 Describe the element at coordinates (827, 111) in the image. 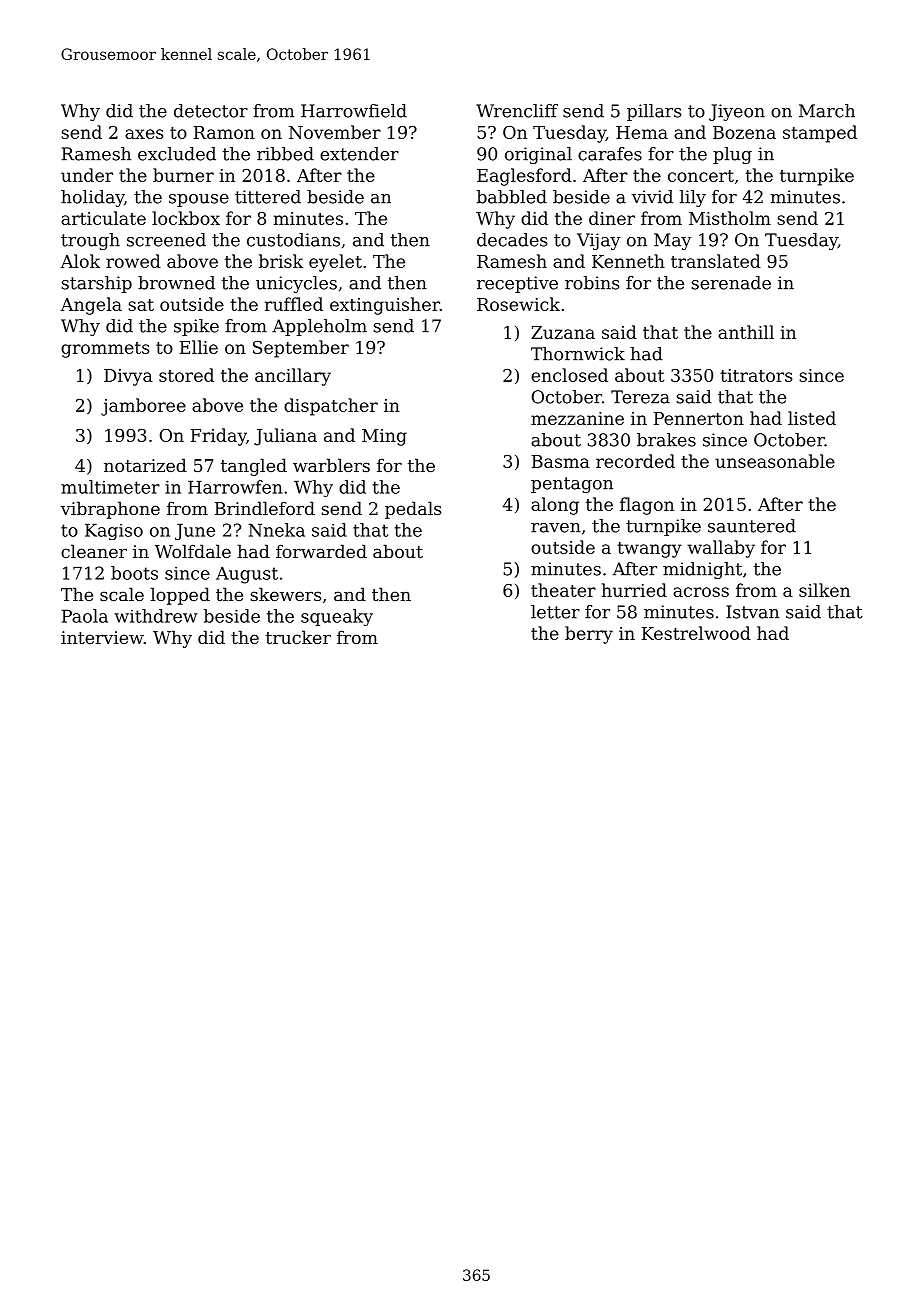

I see `March` at that location.
